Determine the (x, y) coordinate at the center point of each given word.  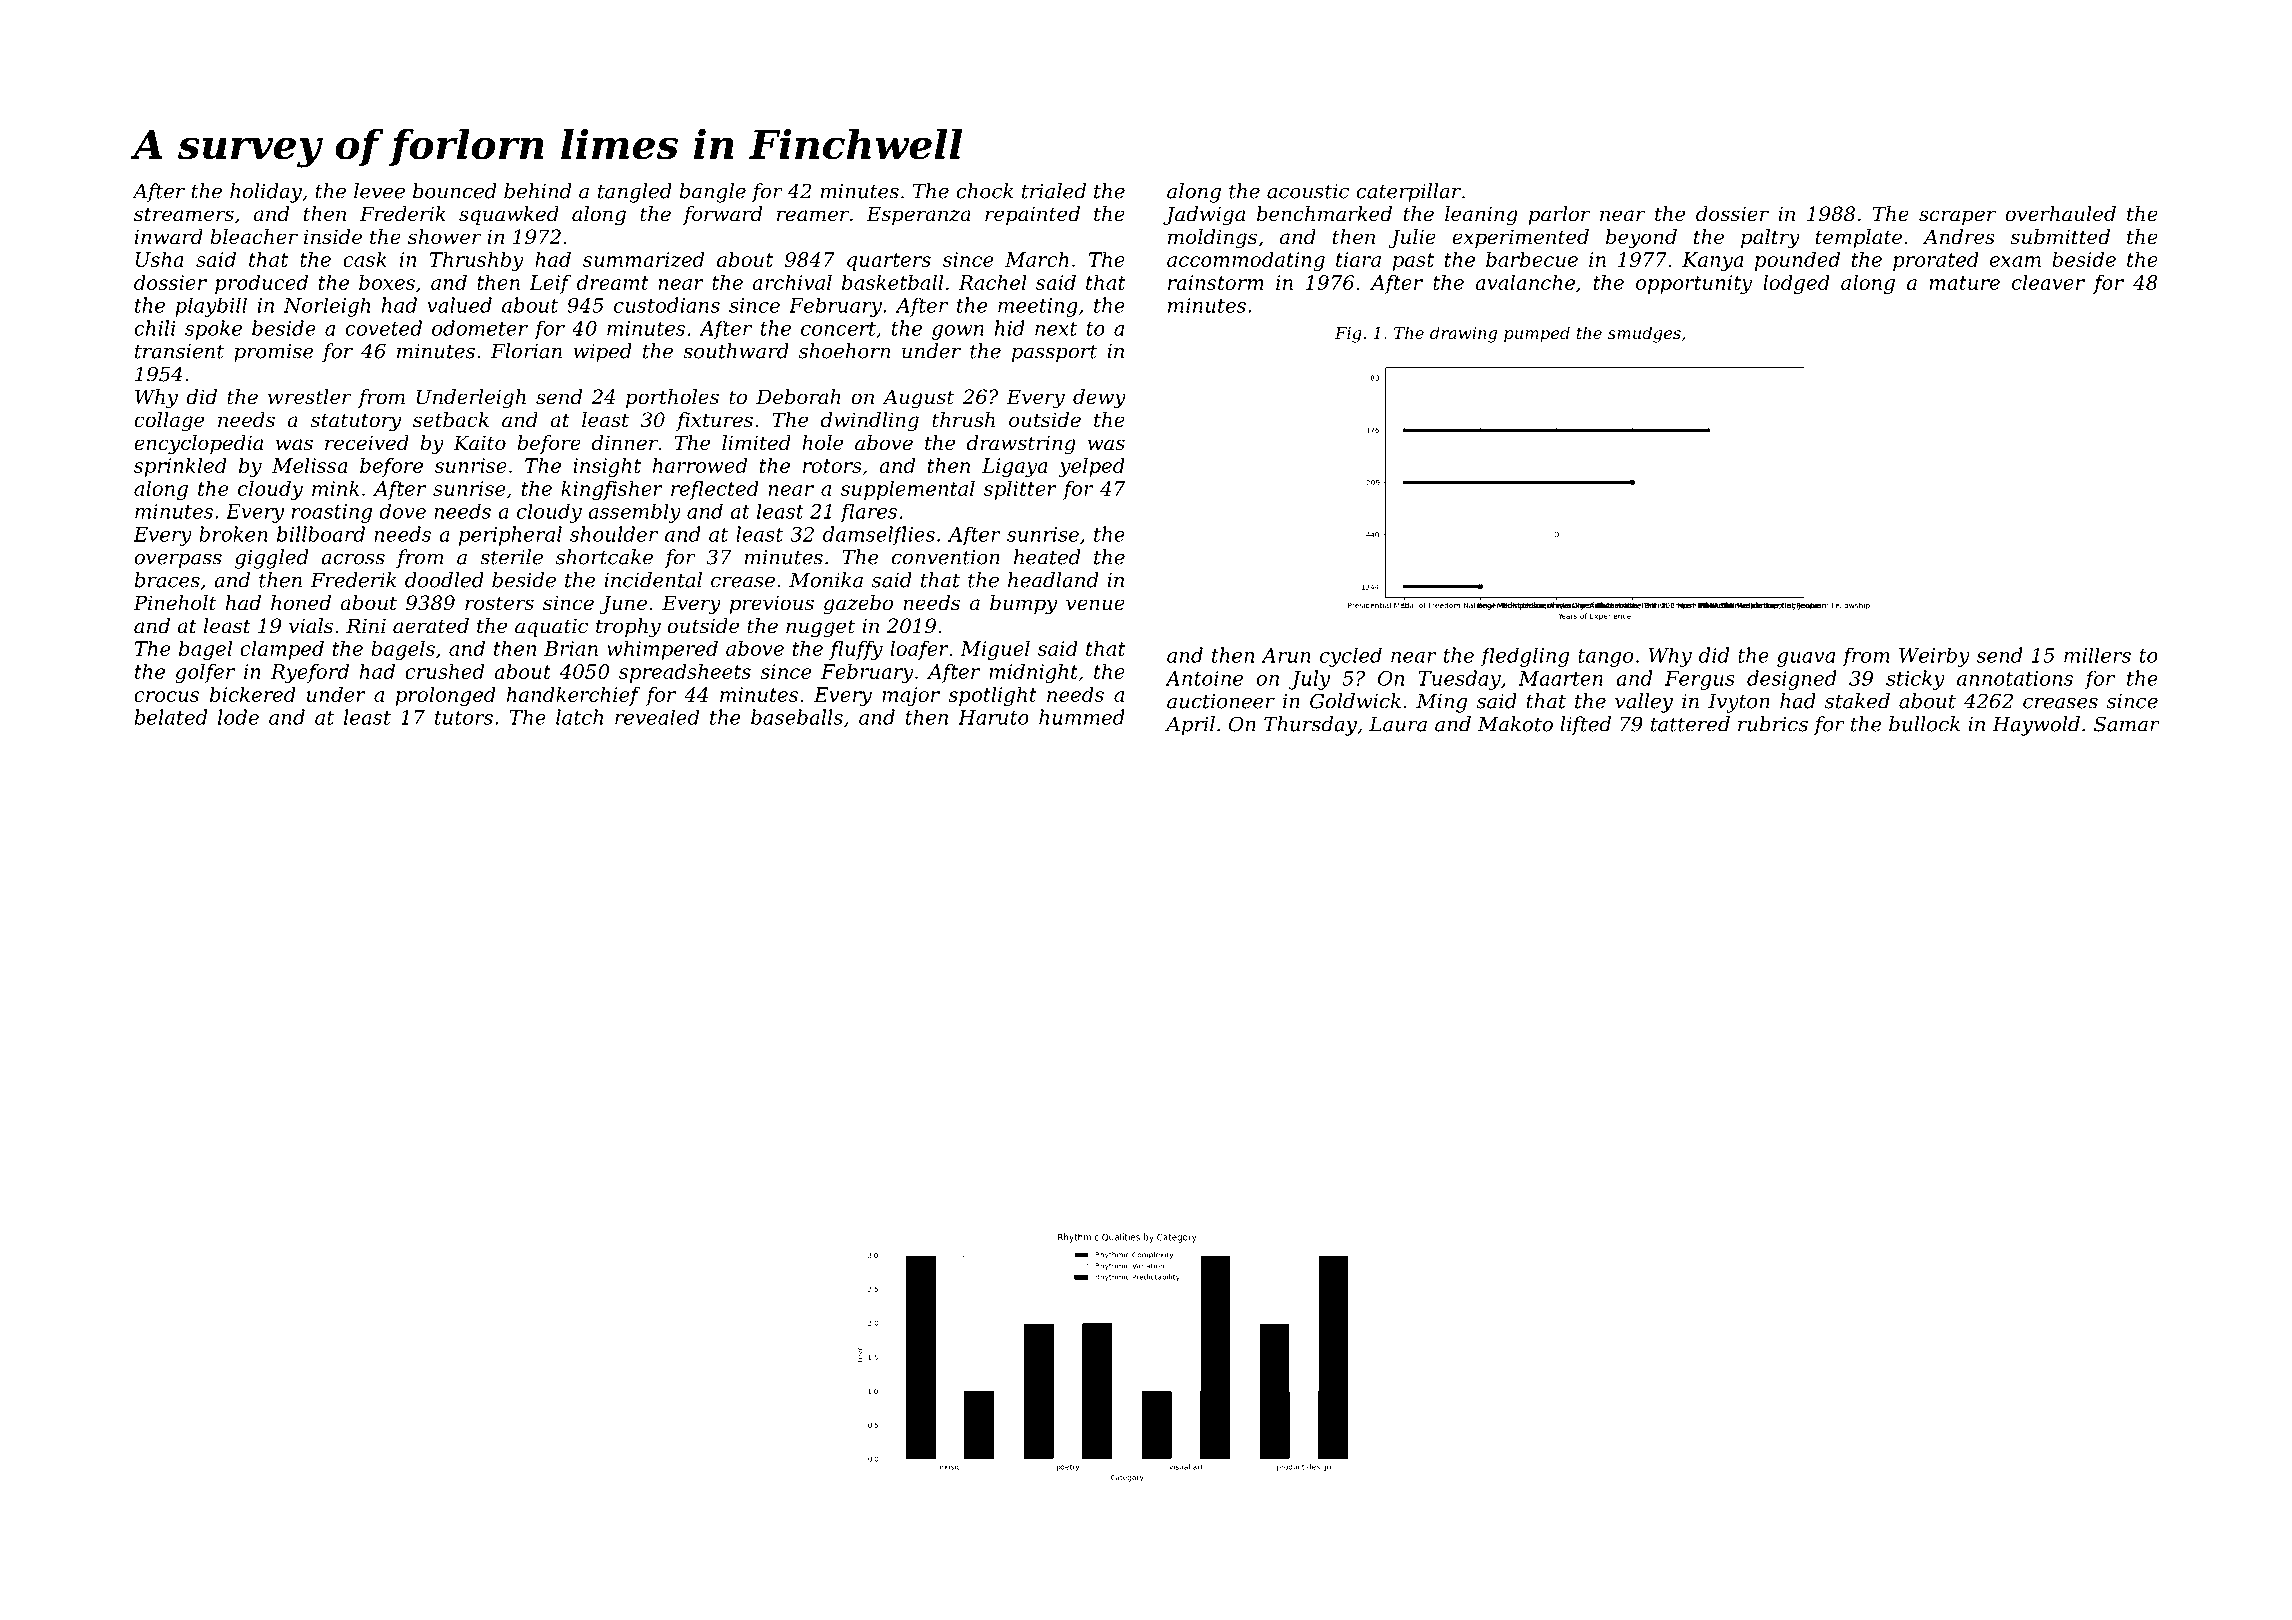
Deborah (798, 397)
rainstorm (1216, 282)
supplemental (908, 490)
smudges (1644, 334)
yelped (1092, 467)
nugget (820, 628)
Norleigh (327, 307)
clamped (282, 650)
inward (169, 237)
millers (2097, 655)
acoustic (1308, 191)
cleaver (2048, 282)
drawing (1463, 334)
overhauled (2060, 214)
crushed (444, 671)
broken (233, 534)
